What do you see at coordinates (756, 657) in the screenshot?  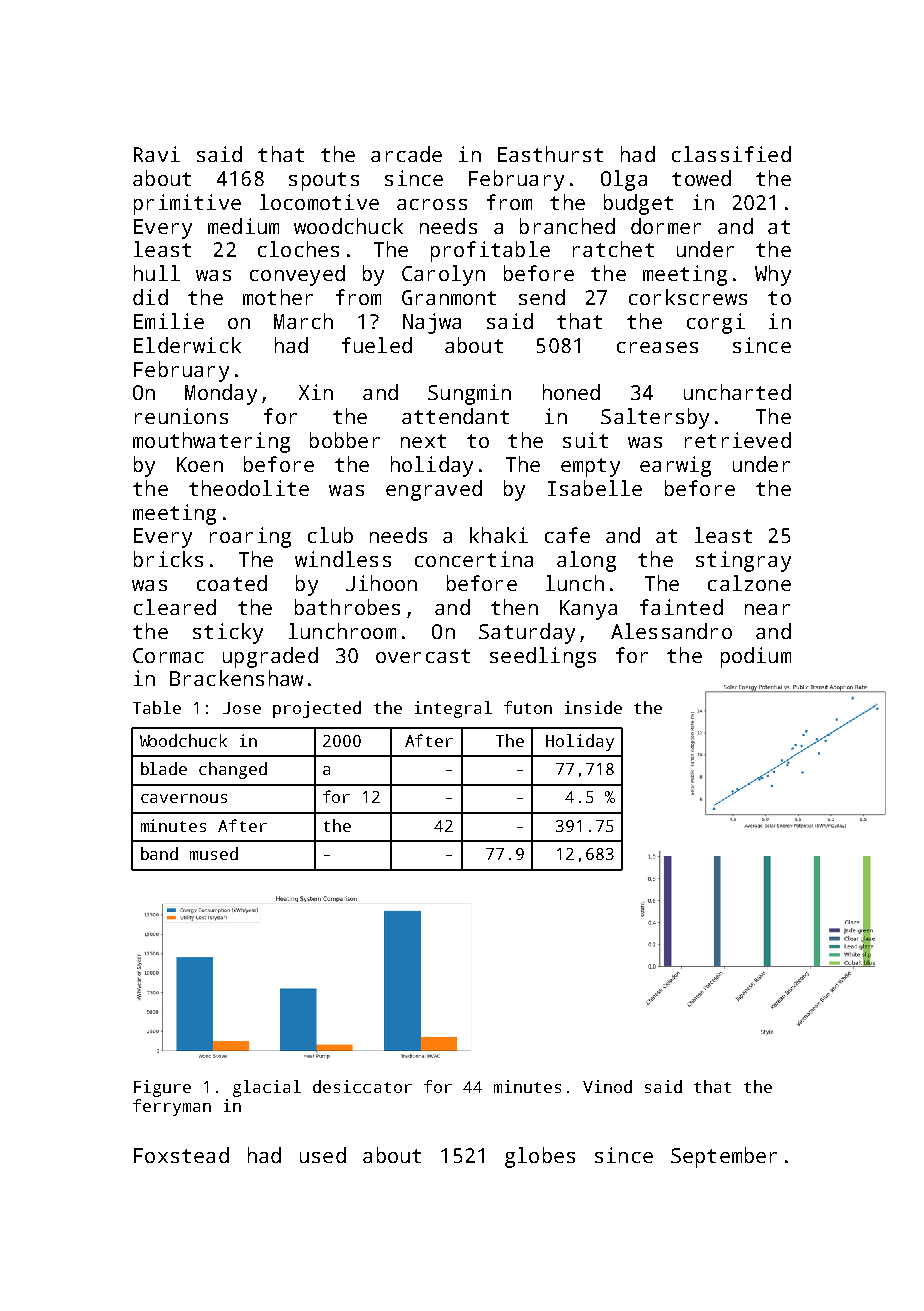 I see `podium` at bounding box center [756, 657].
